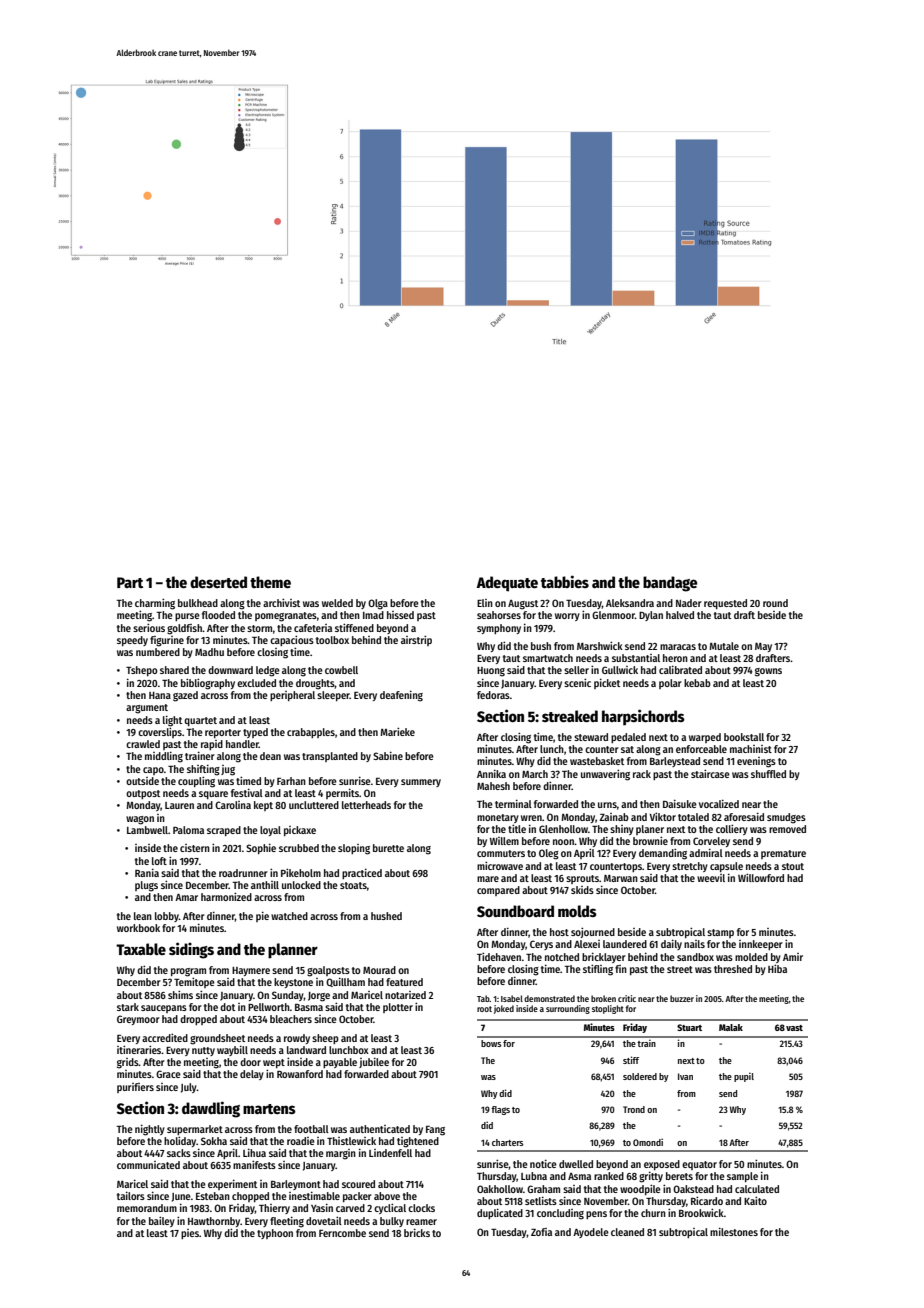 This document has width=924, height=1308. What do you see at coordinates (147, 709) in the document?
I see `argument` at bounding box center [147, 709].
